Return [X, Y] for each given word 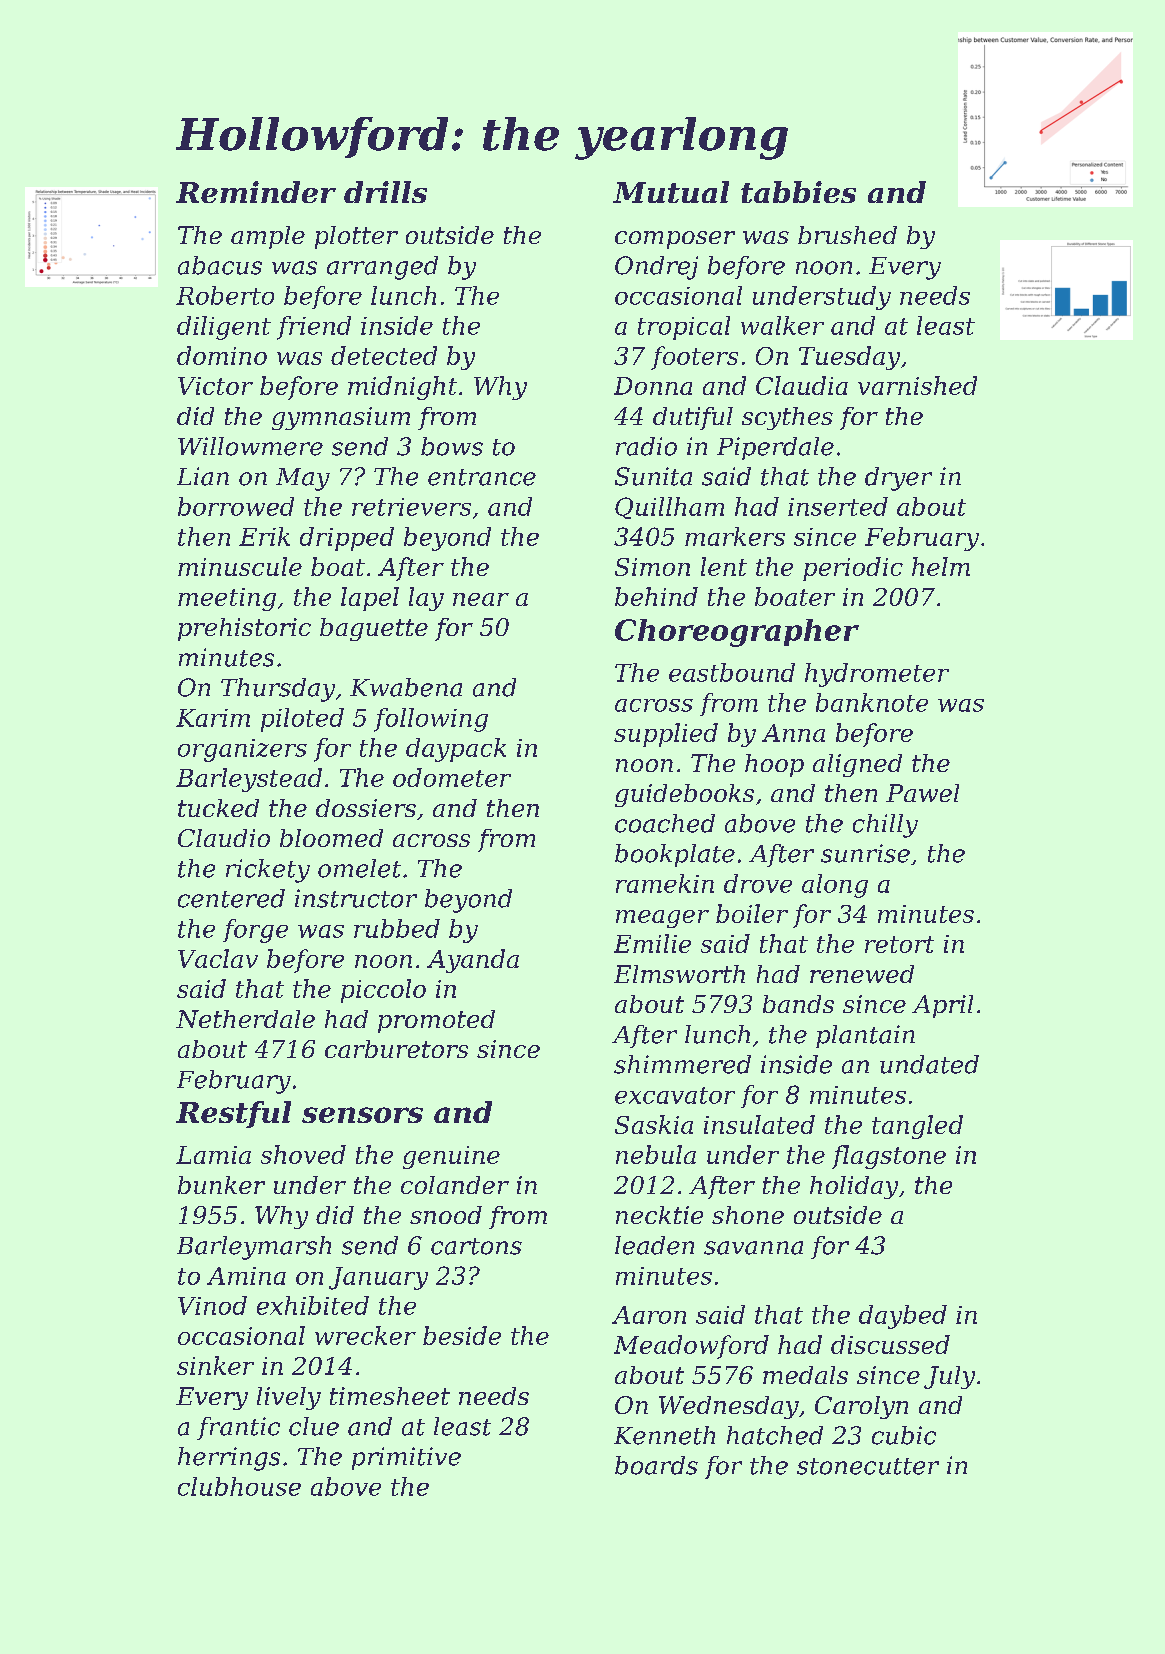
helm [941, 566]
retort [899, 944]
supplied [666, 735]
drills [385, 192]
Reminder [256, 192]
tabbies [798, 192]
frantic [238, 1428]
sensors [362, 1115]
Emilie [652, 943]
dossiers [366, 808]
